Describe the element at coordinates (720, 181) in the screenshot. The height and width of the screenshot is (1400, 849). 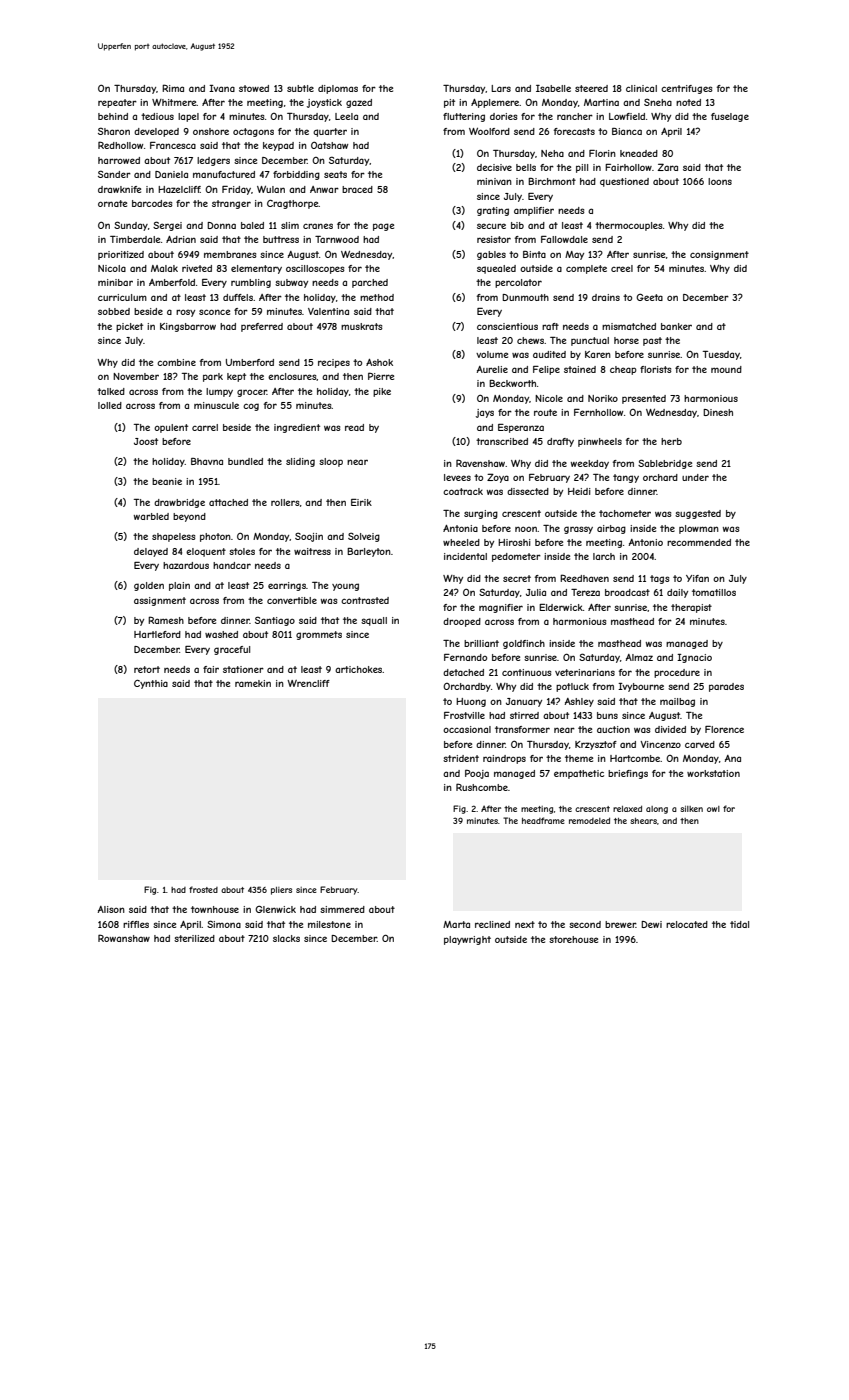
I see `loons` at that location.
